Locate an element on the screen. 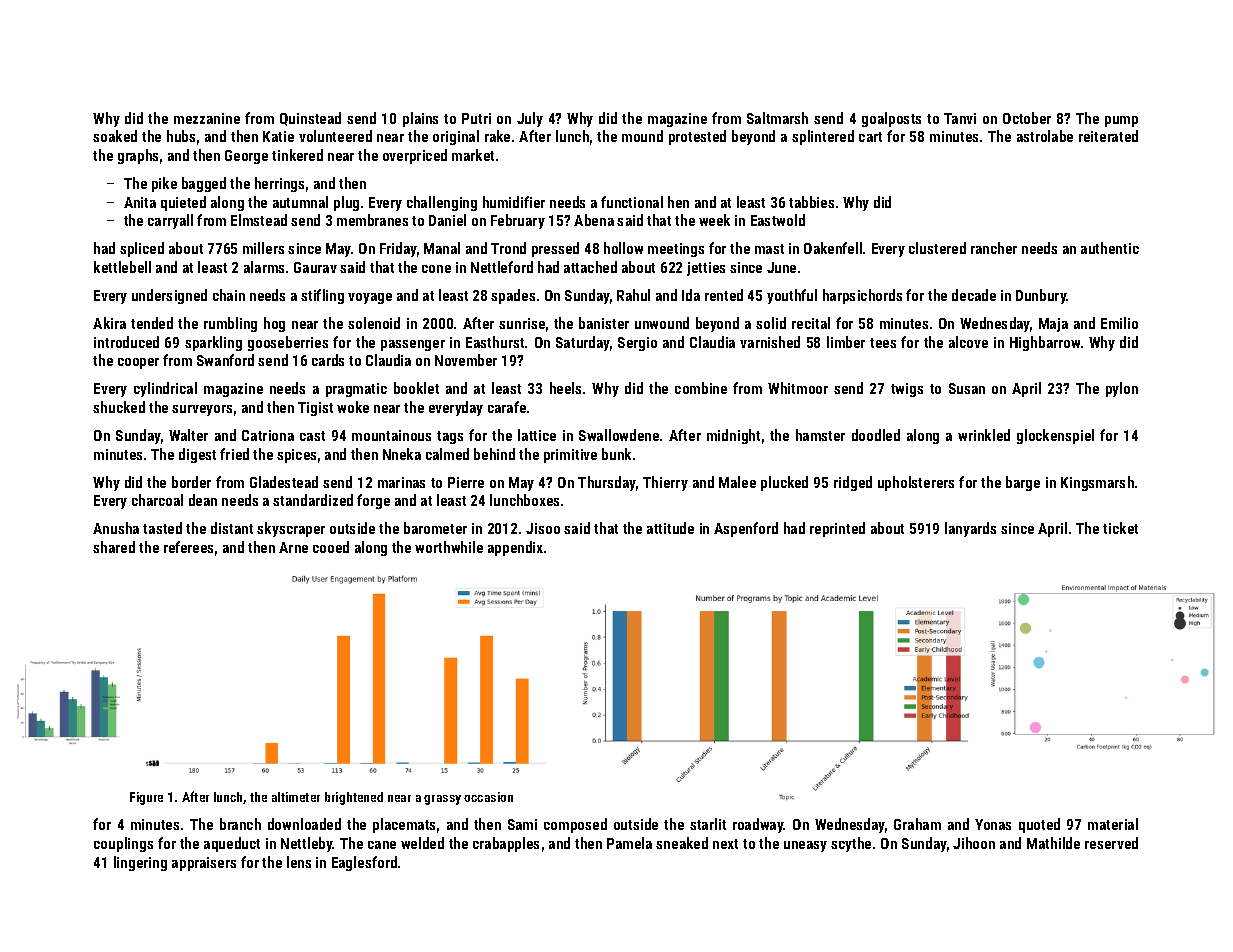 The height and width of the screenshot is (952, 1233). Aspenford is located at coordinates (746, 529).
